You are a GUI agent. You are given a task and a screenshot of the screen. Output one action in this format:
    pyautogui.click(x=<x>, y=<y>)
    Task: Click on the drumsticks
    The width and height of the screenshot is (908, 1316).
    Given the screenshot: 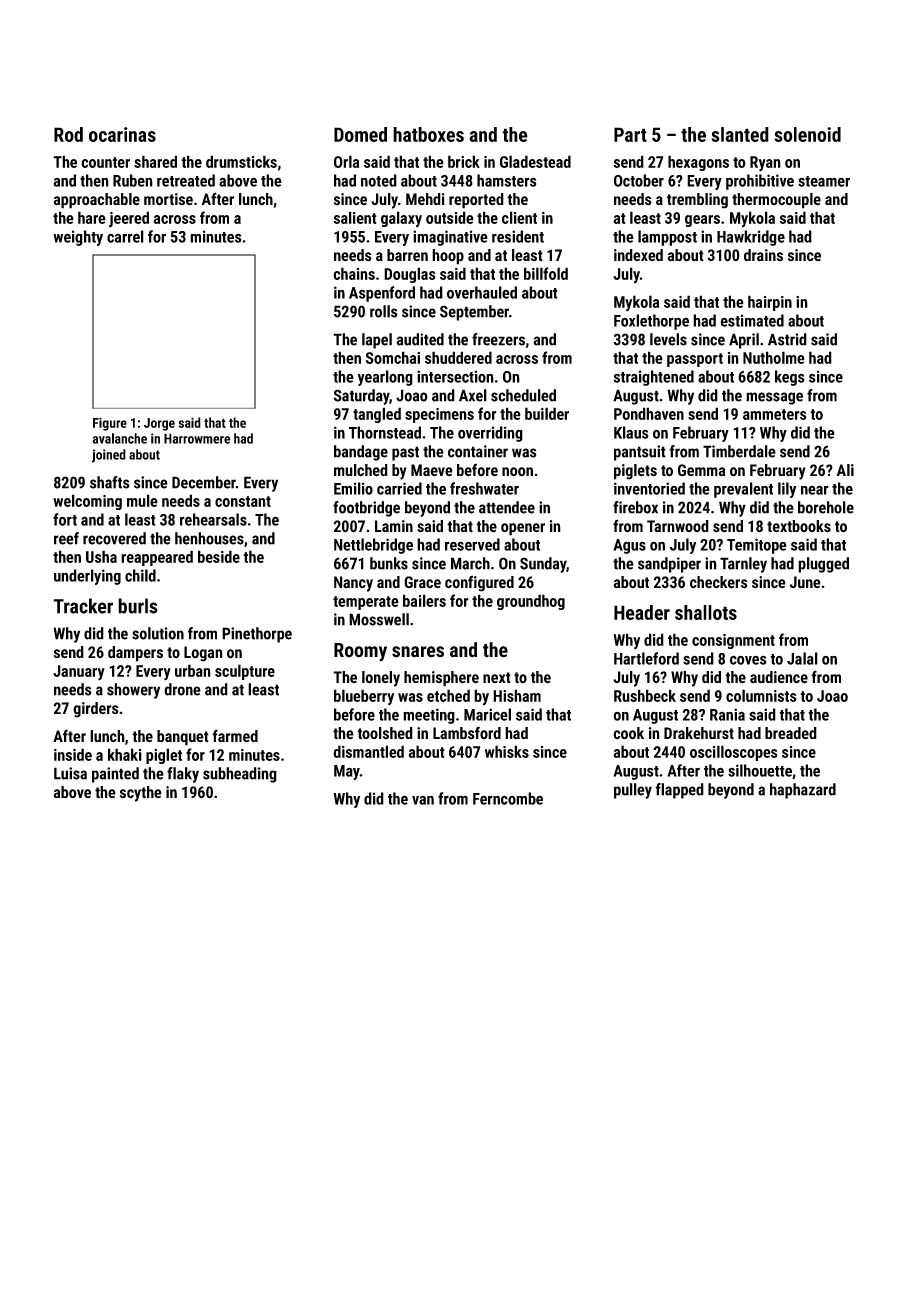 What is the action you would take?
    pyautogui.click(x=241, y=161)
